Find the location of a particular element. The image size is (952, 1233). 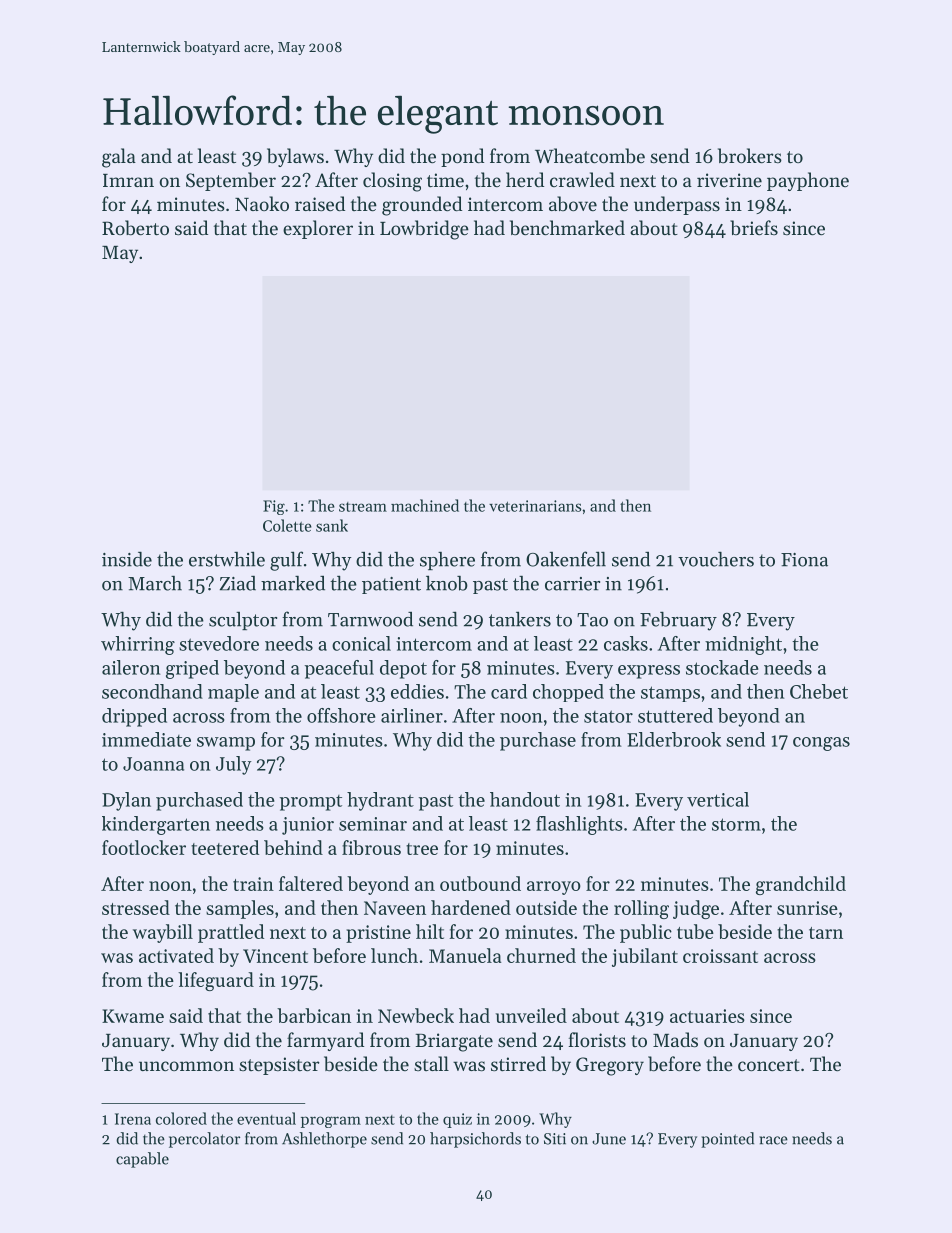

vouchers is located at coordinates (716, 559).
